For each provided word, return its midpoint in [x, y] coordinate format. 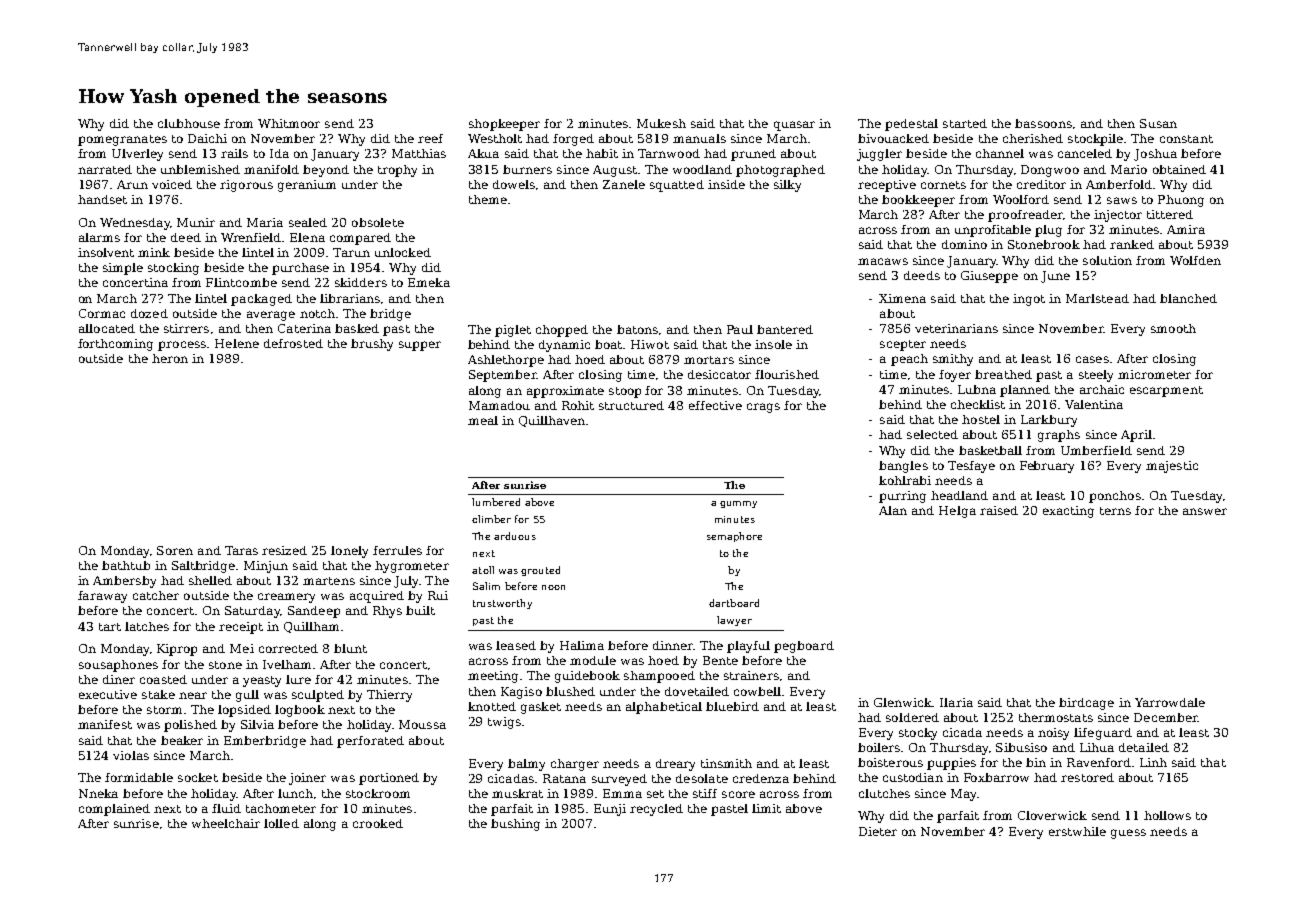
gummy [738, 504]
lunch [295, 793]
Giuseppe [989, 277]
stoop [625, 392]
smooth [1173, 328]
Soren [175, 550]
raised [999, 510]
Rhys [387, 612]
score [738, 794]
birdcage [1086, 704]
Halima [582, 645]
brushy [372, 345]
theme [488, 199]
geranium [307, 186]
